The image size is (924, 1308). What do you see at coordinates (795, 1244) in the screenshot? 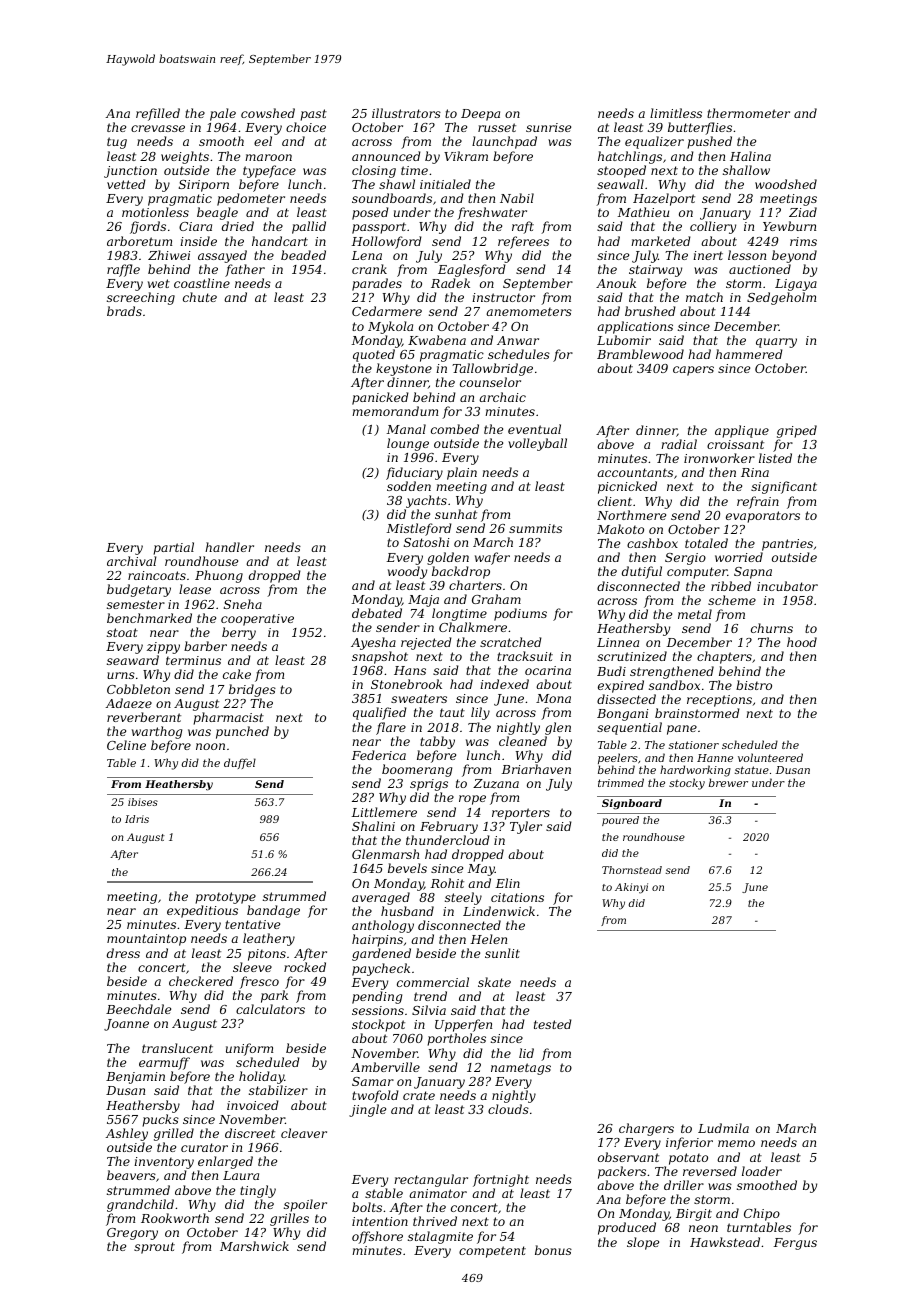
I see `Fergus` at bounding box center [795, 1244].
